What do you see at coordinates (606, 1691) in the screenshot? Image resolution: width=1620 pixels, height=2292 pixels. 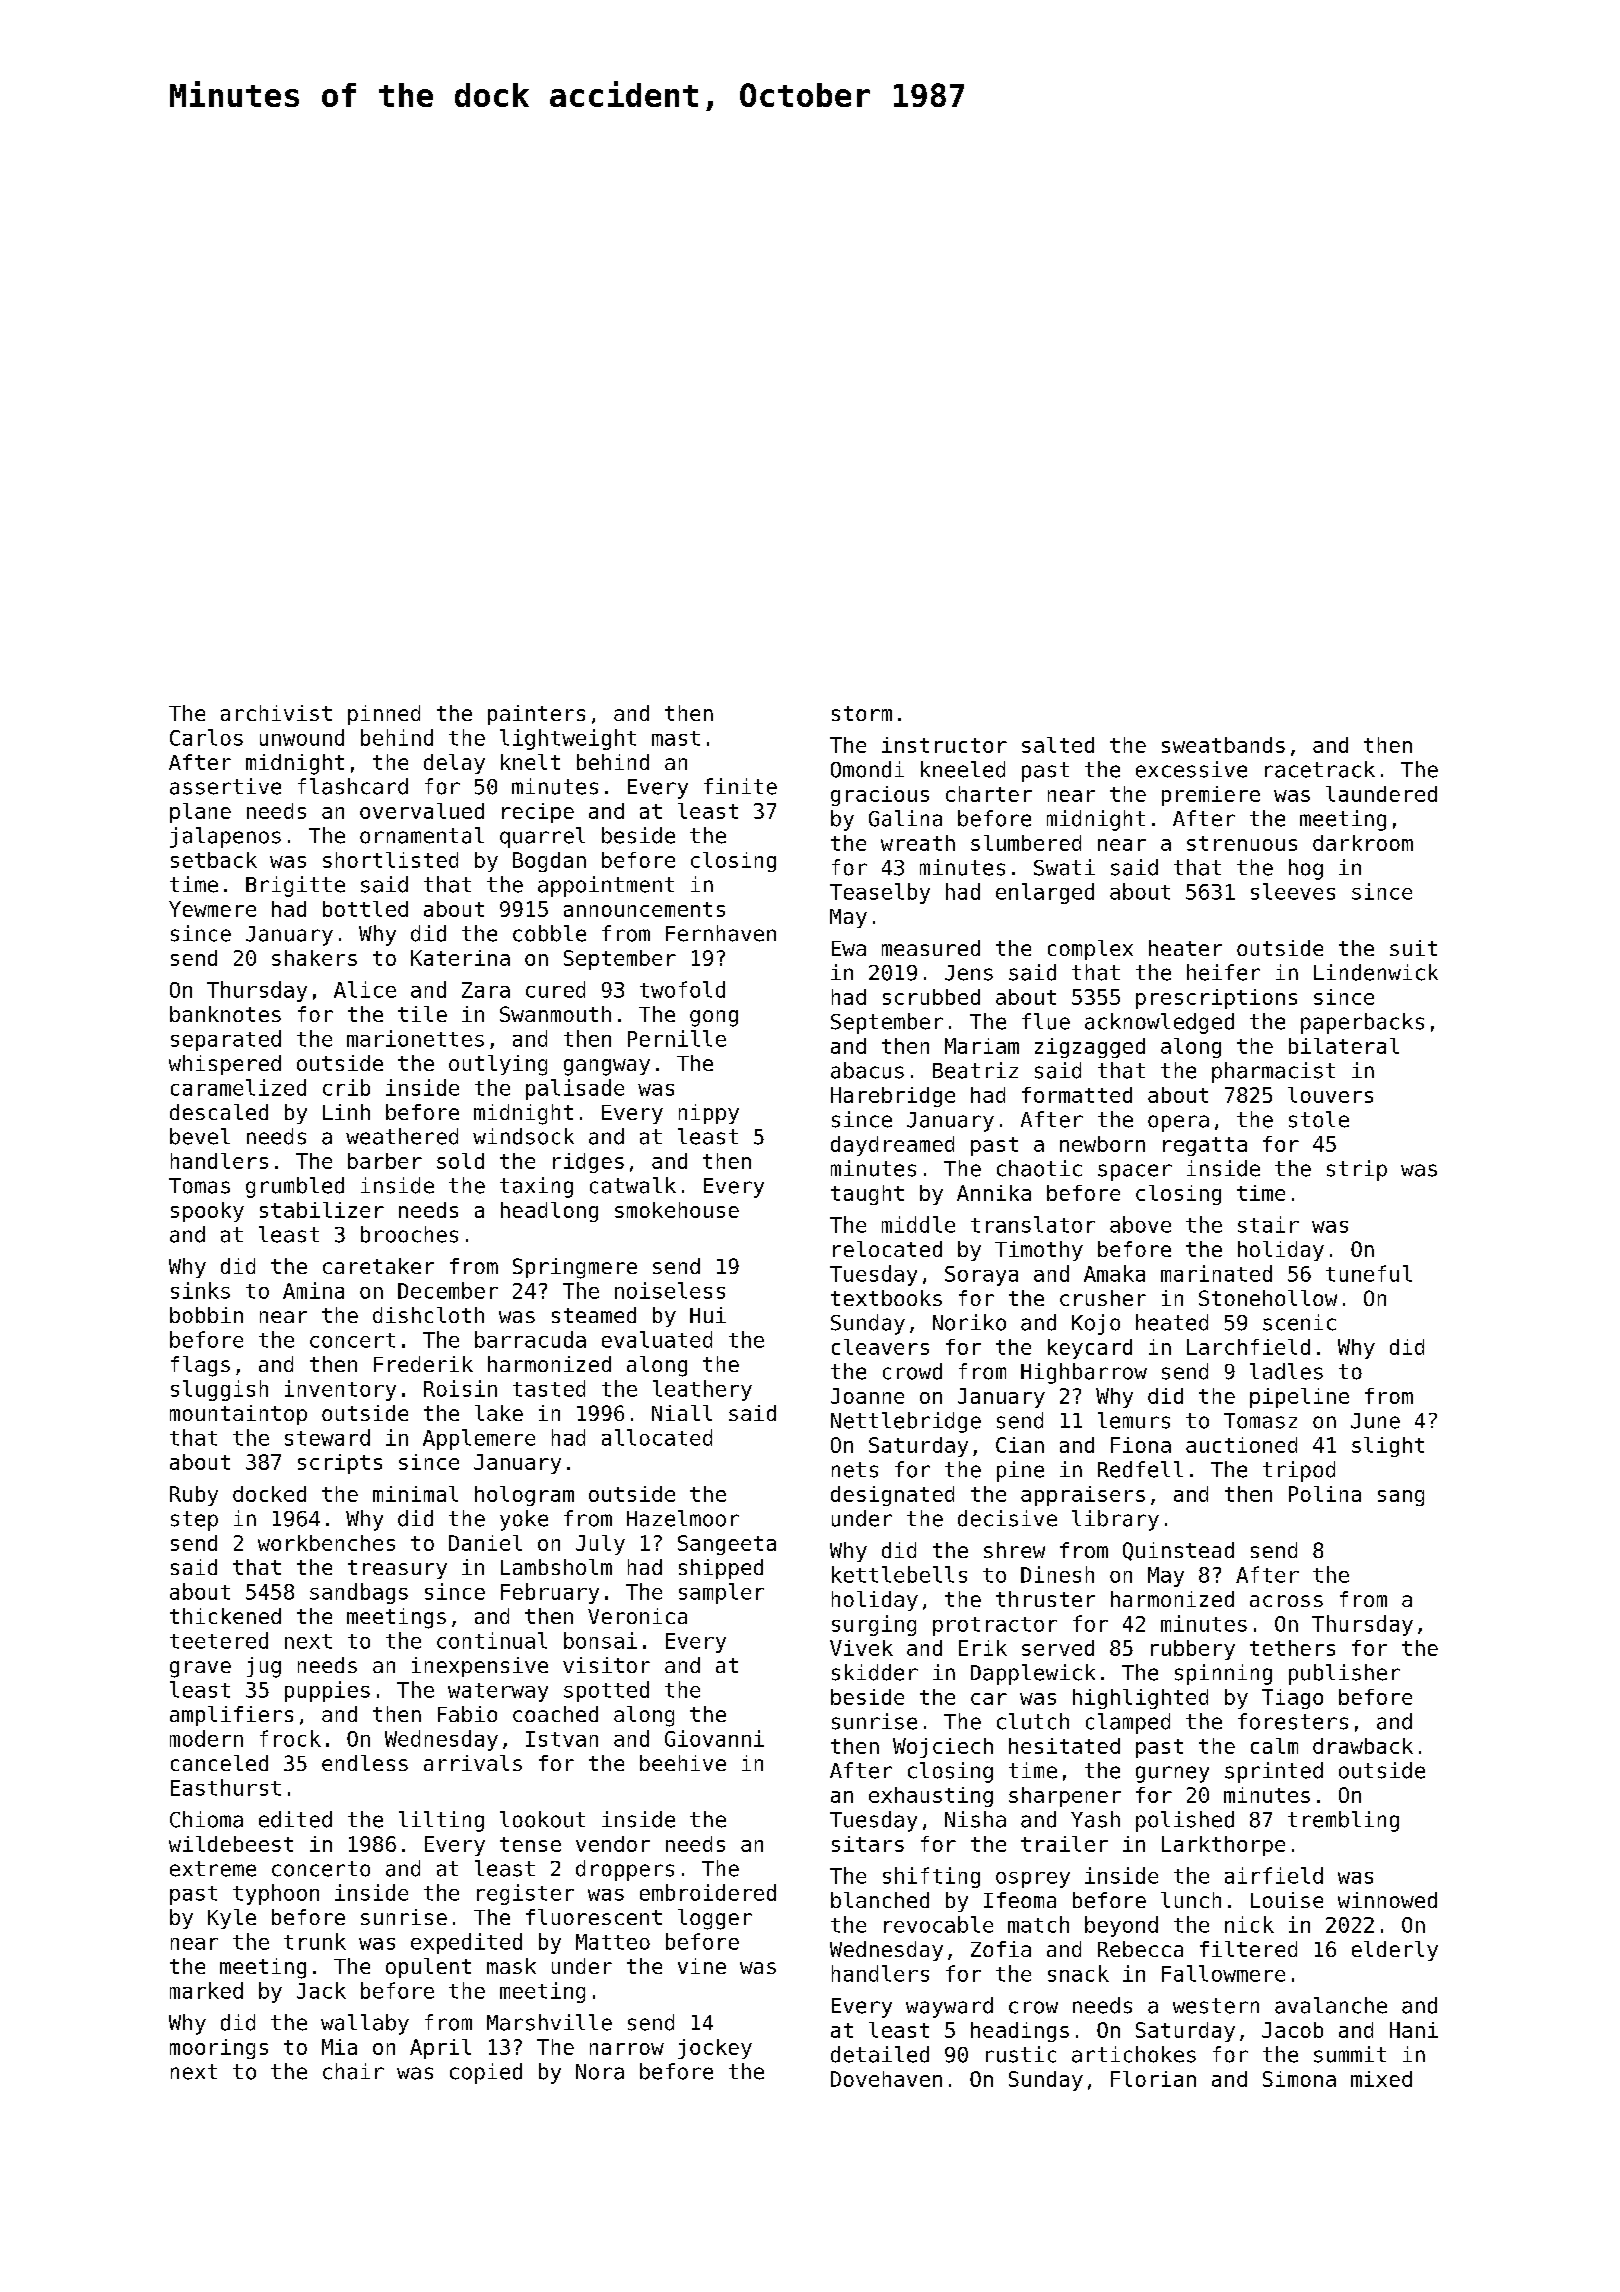 I see `spotted` at bounding box center [606, 1691].
